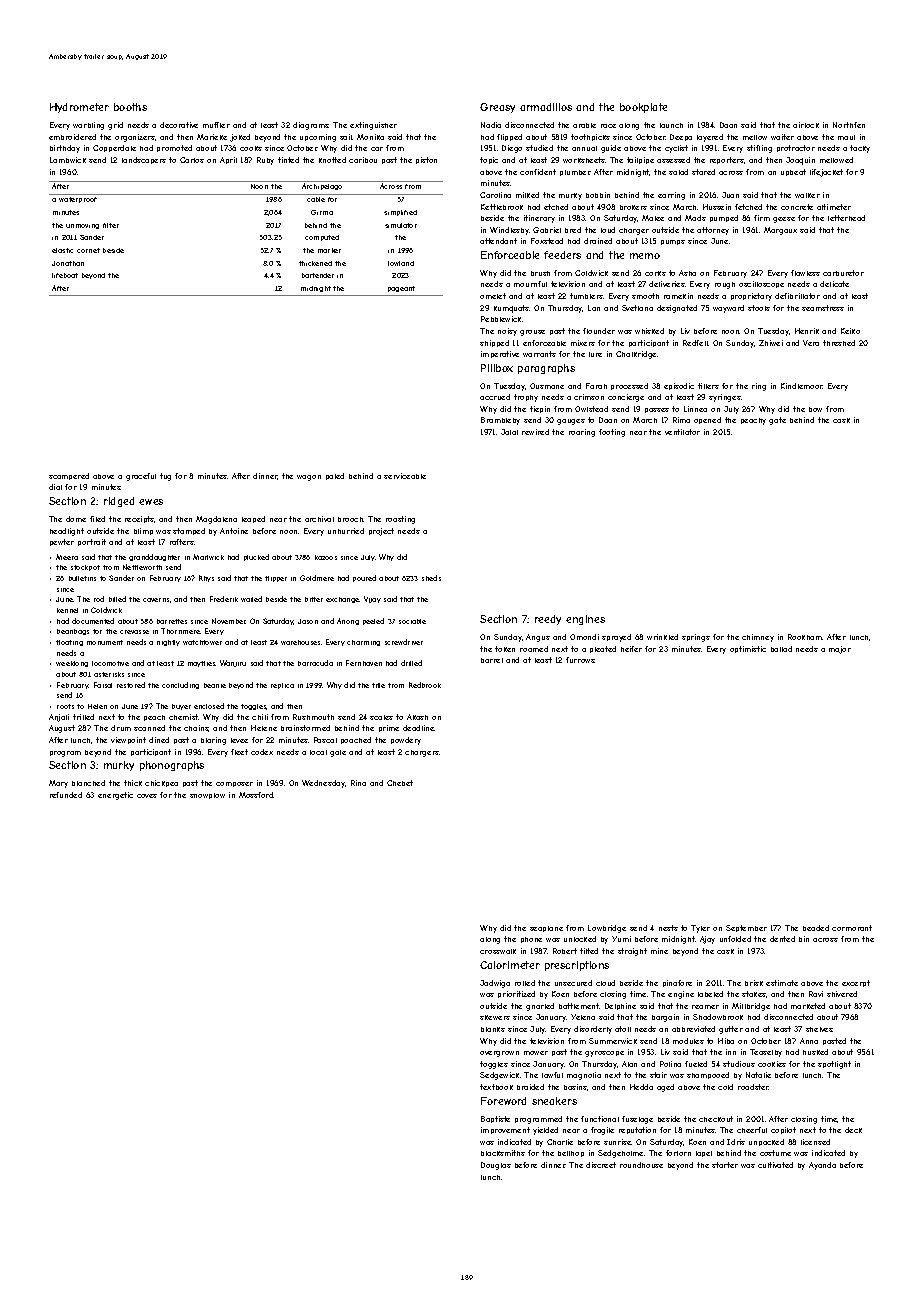  I want to click on extinguisher, so click(373, 126).
